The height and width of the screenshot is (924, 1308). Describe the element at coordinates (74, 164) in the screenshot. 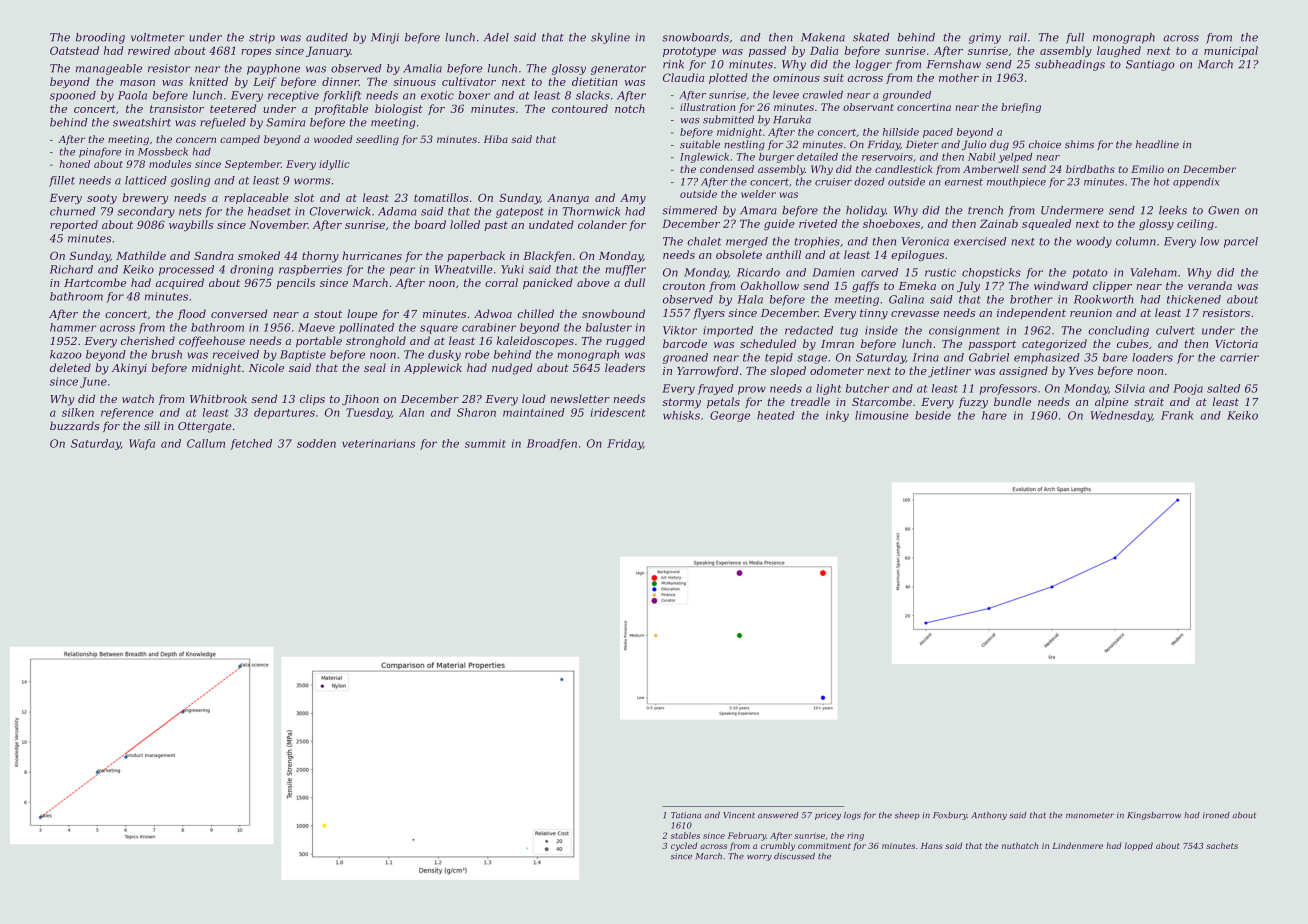

I see `honed` at that location.
